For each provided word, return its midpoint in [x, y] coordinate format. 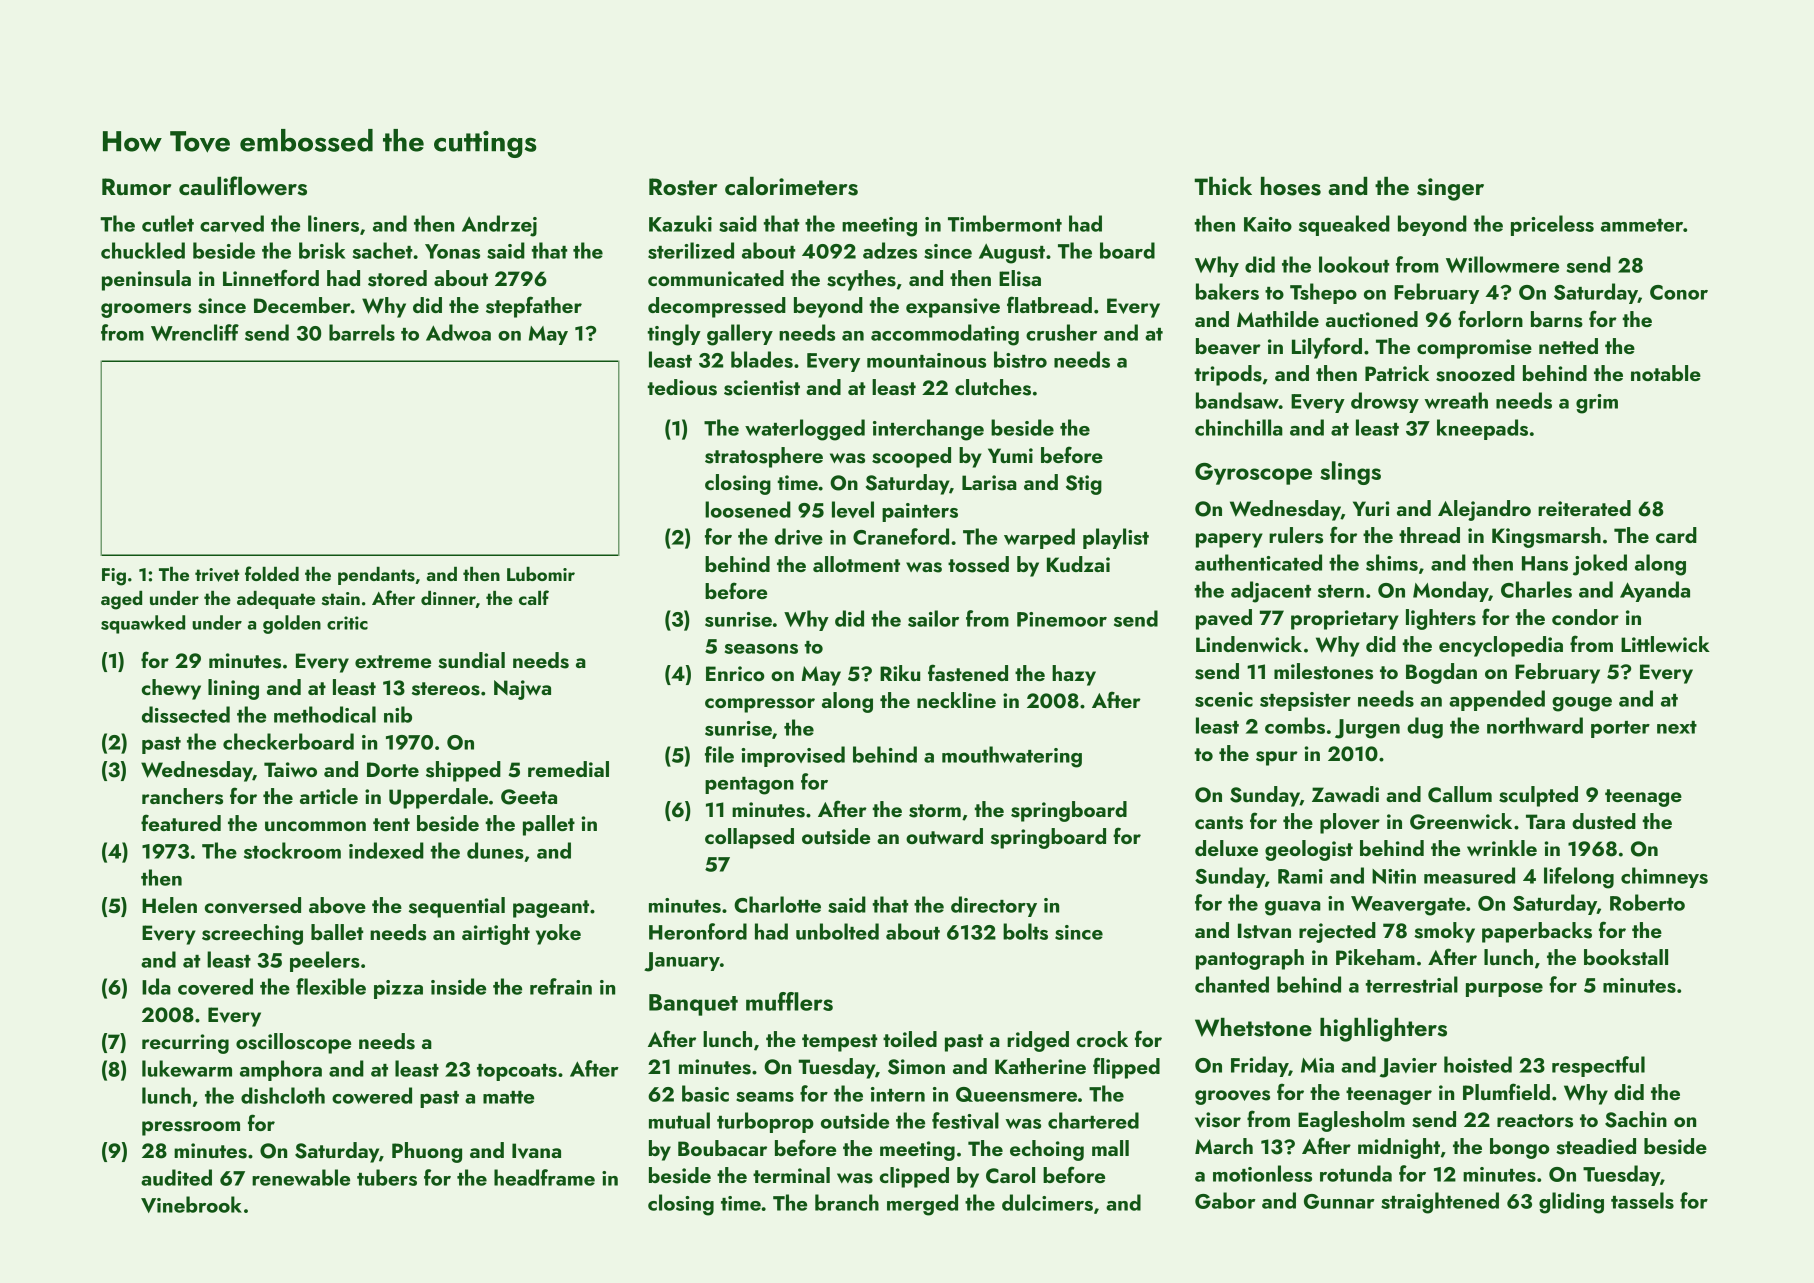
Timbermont [1005, 223]
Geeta [529, 797]
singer [1450, 189]
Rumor [136, 187]
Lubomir [541, 574]
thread [1429, 535]
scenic [1224, 699]
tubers [387, 1177]
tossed [978, 564]
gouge [1582, 704]
